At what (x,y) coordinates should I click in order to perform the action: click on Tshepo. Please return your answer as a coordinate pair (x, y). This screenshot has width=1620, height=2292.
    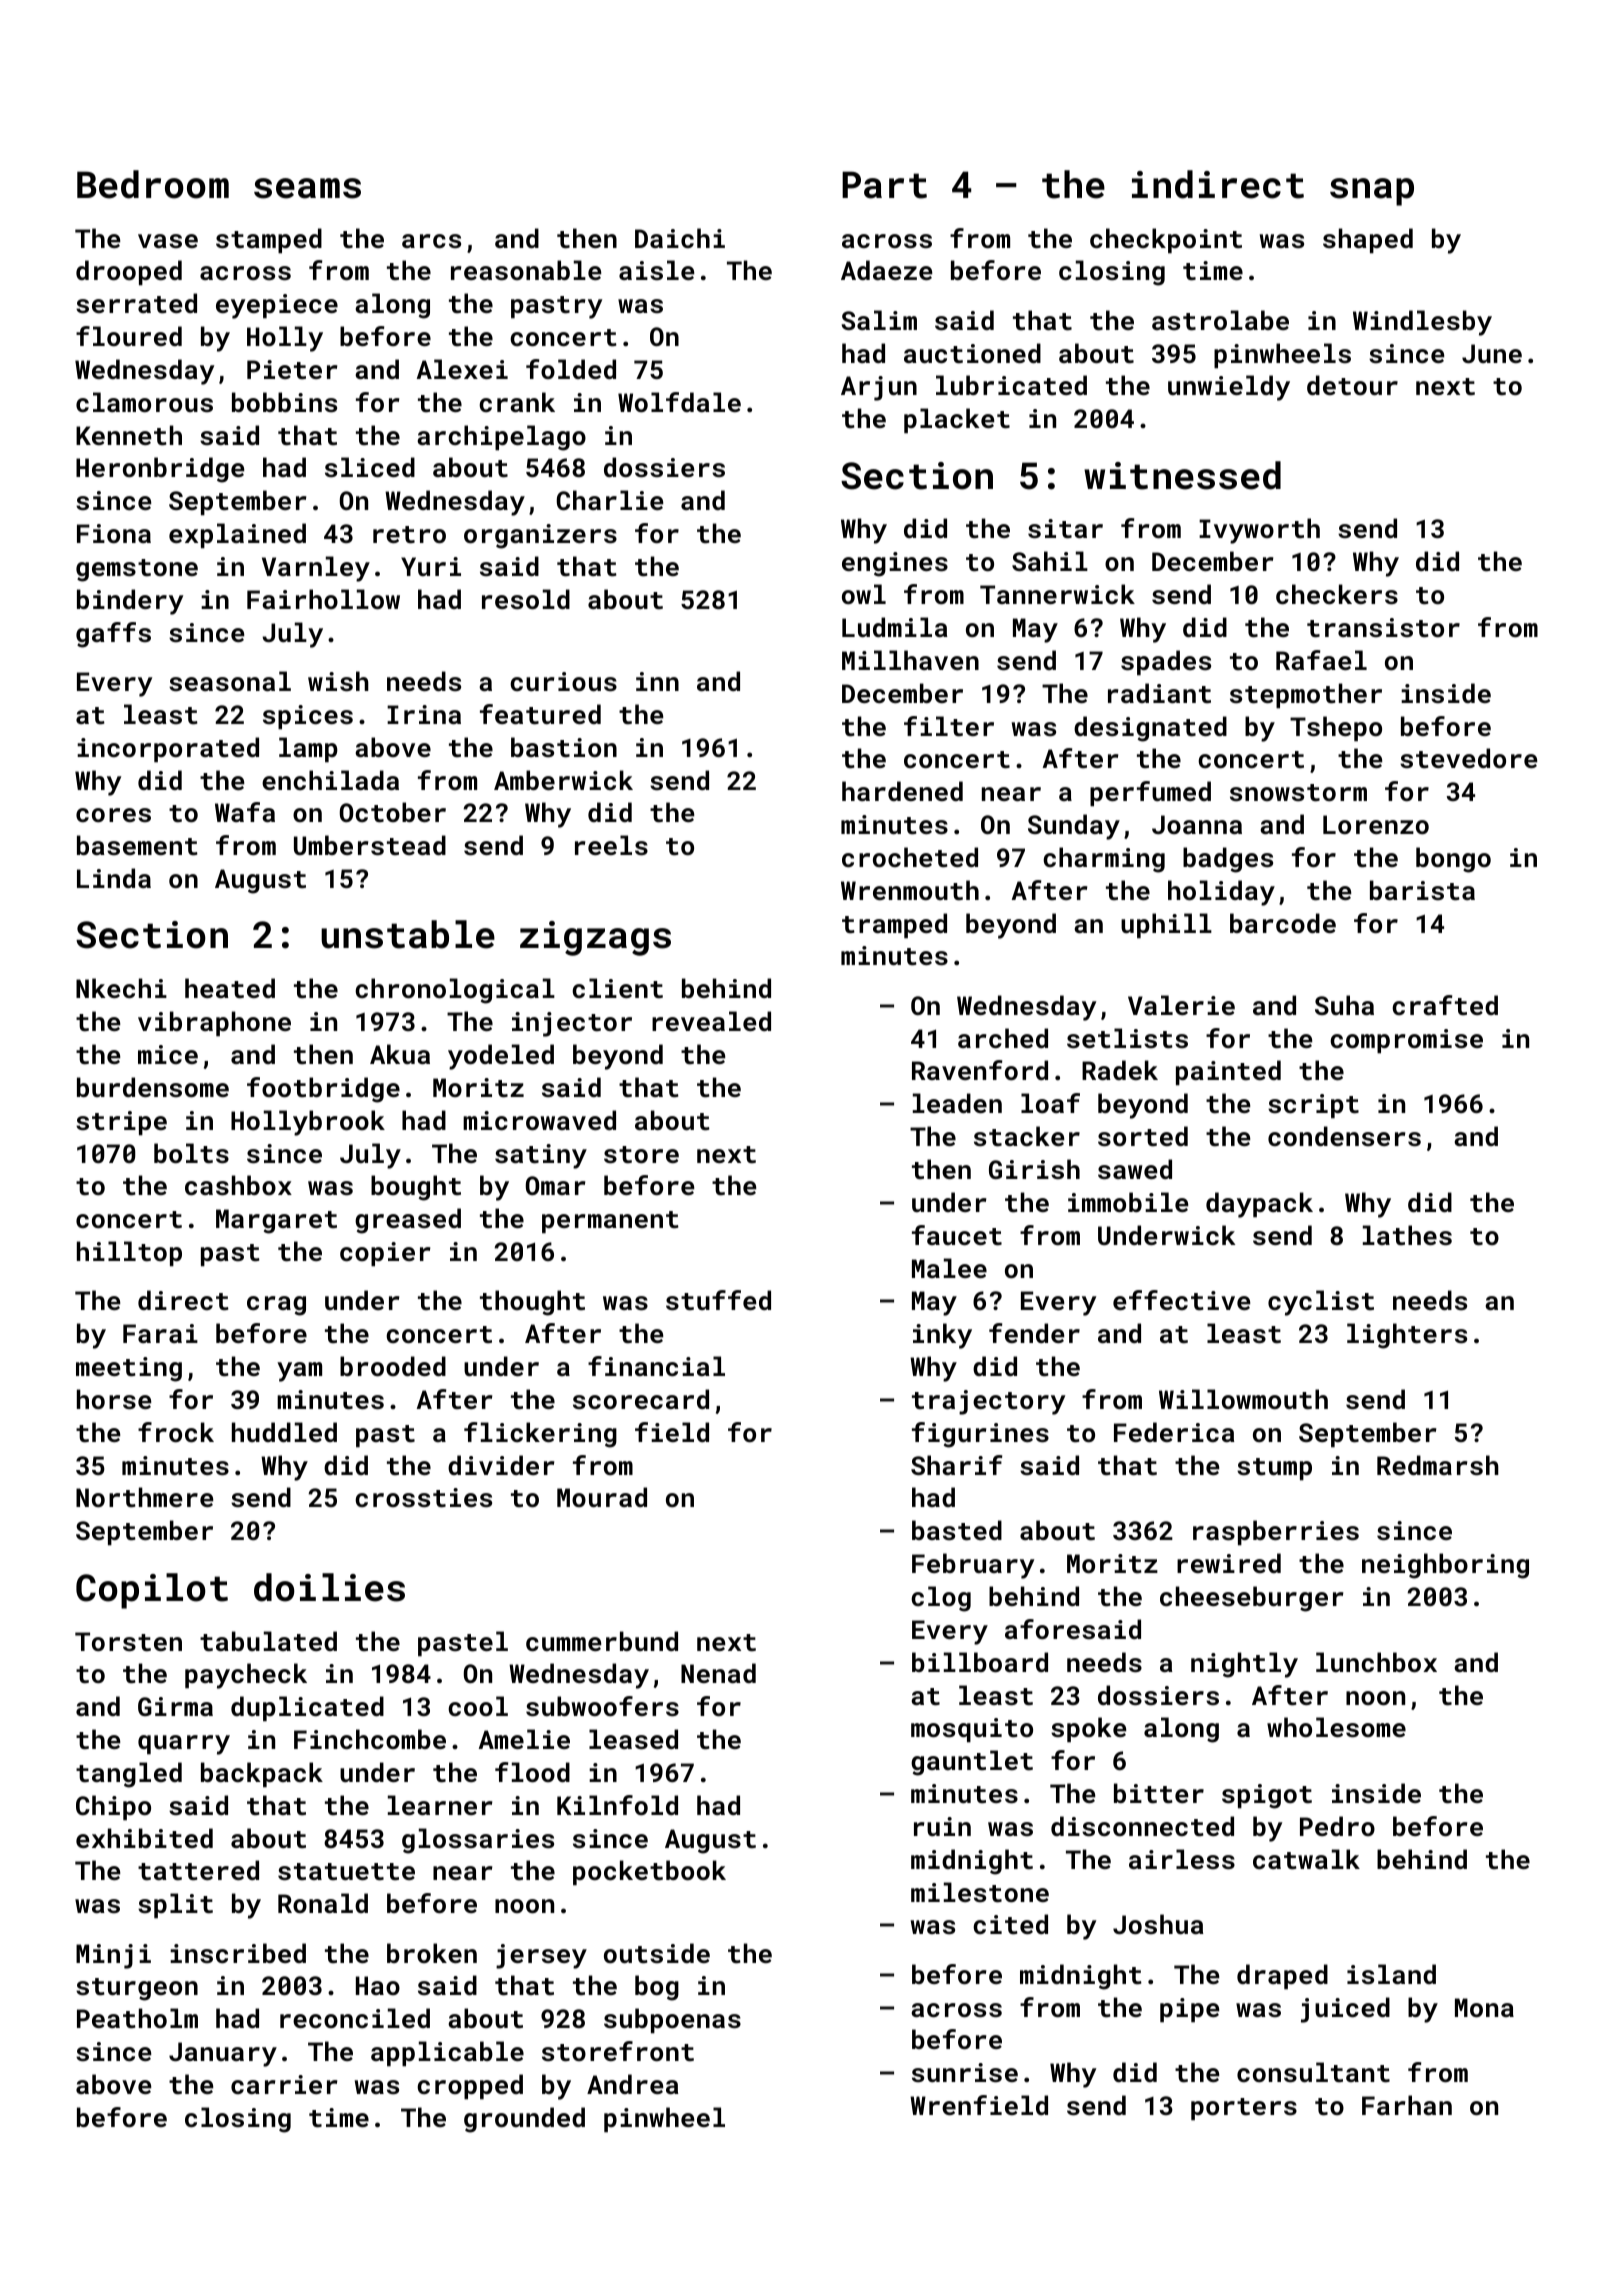
    Looking at the image, I should click on (1336, 728).
